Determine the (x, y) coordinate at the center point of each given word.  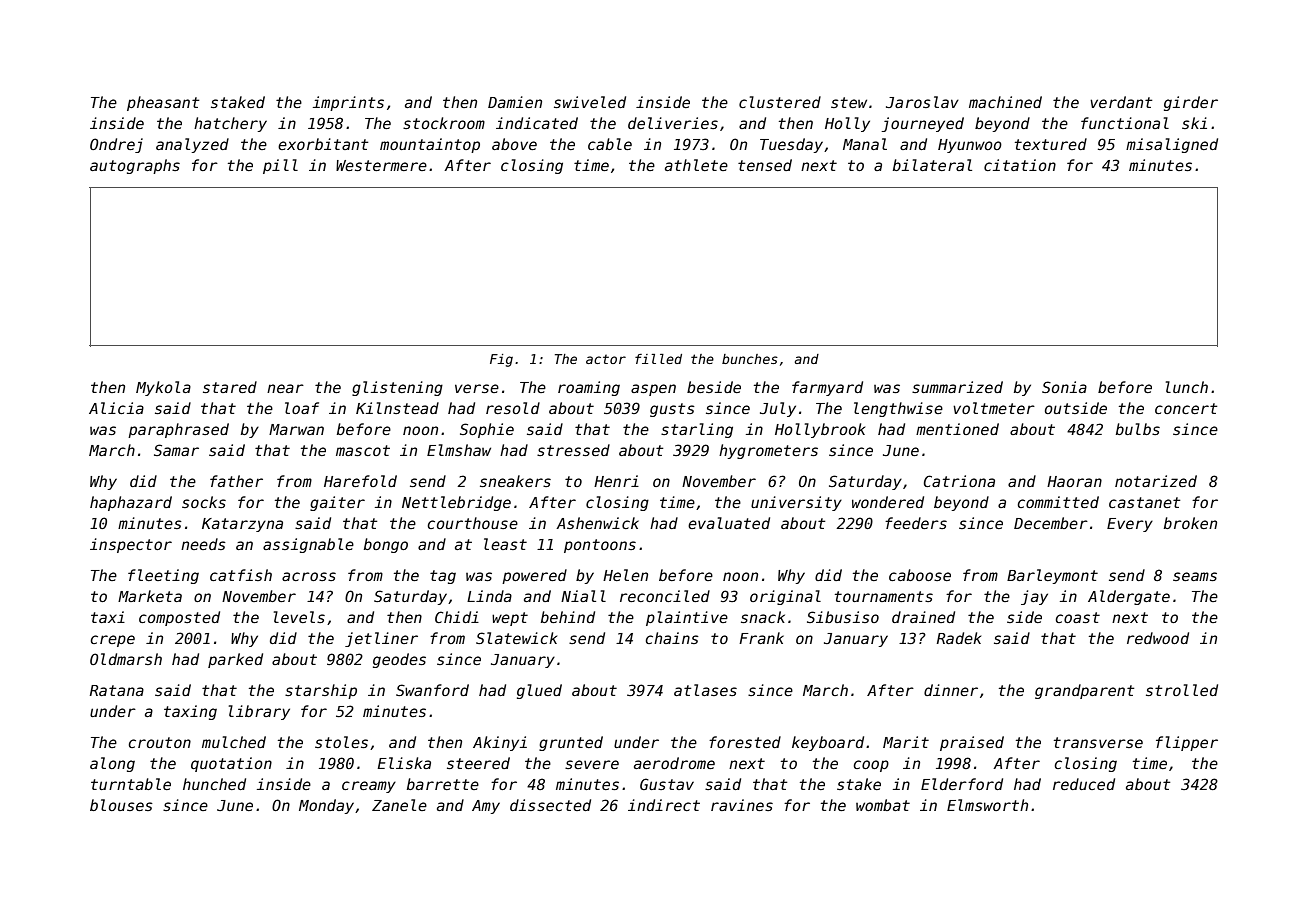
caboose (920, 575)
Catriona (959, 481)
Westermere (381, 165)
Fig (501, 360)
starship (321, 691)
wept (510, 619)
